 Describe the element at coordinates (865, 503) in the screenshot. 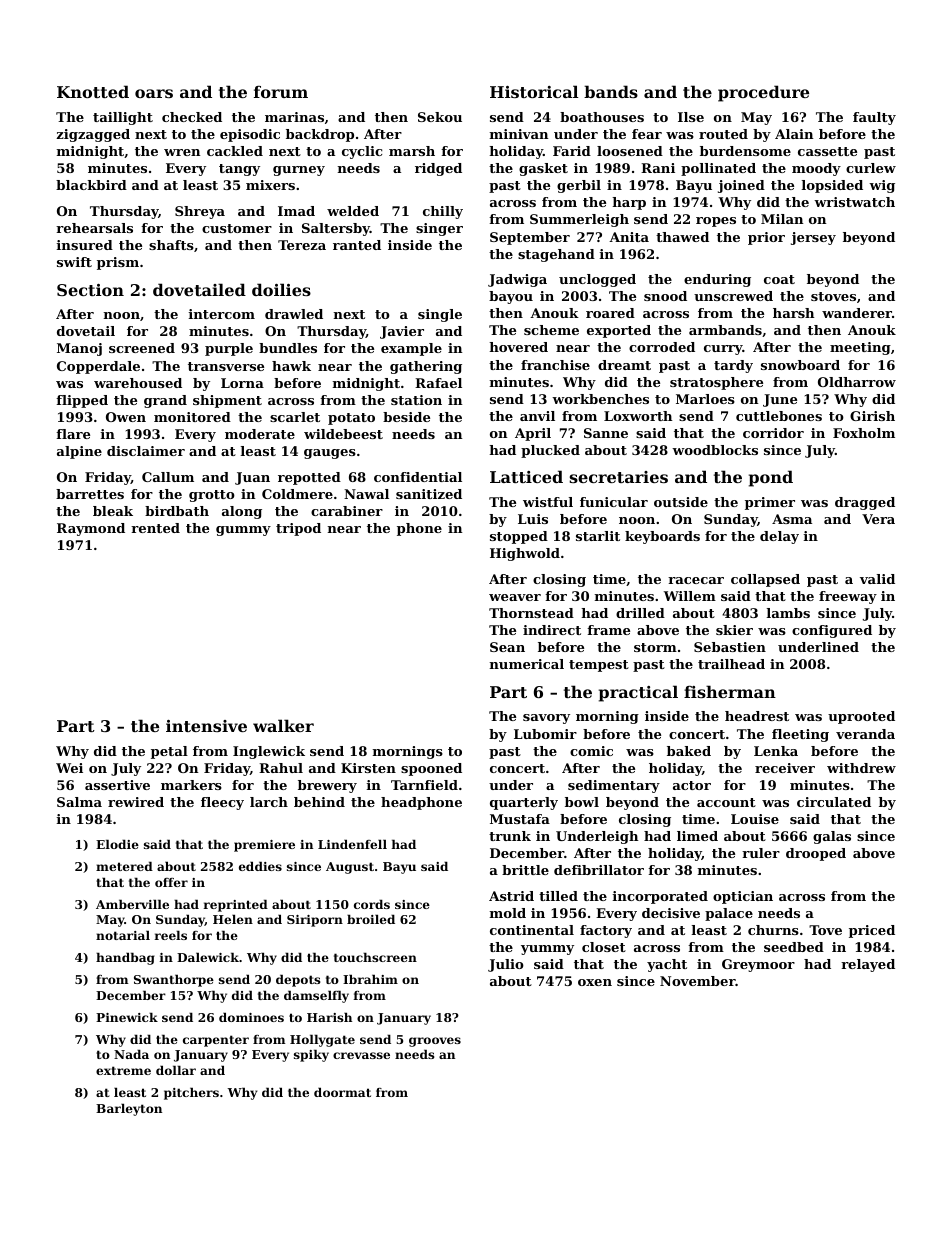

I see `dragged` at that location.
